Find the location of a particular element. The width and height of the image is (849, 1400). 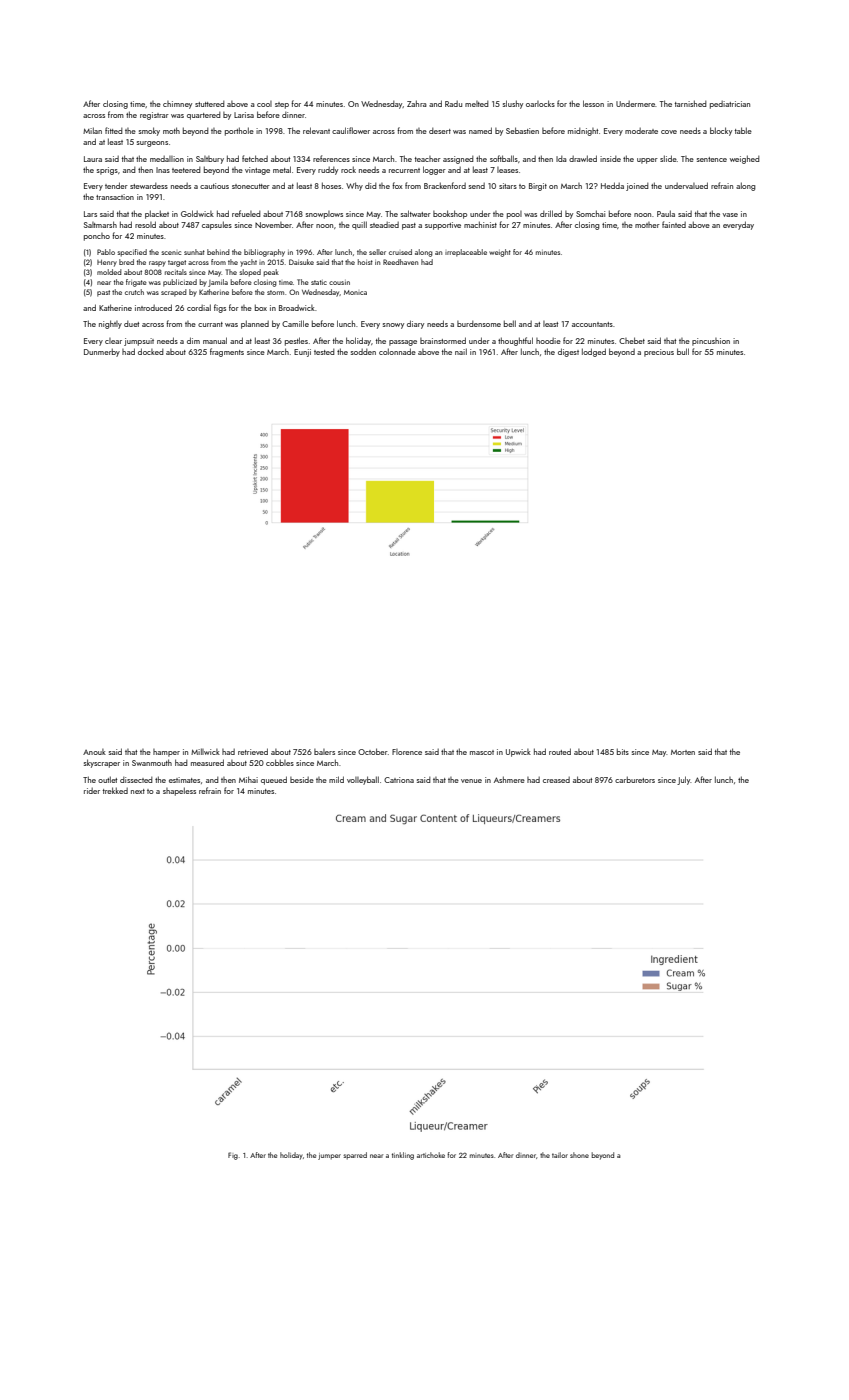

rider is located at coordinates (92, 791).
